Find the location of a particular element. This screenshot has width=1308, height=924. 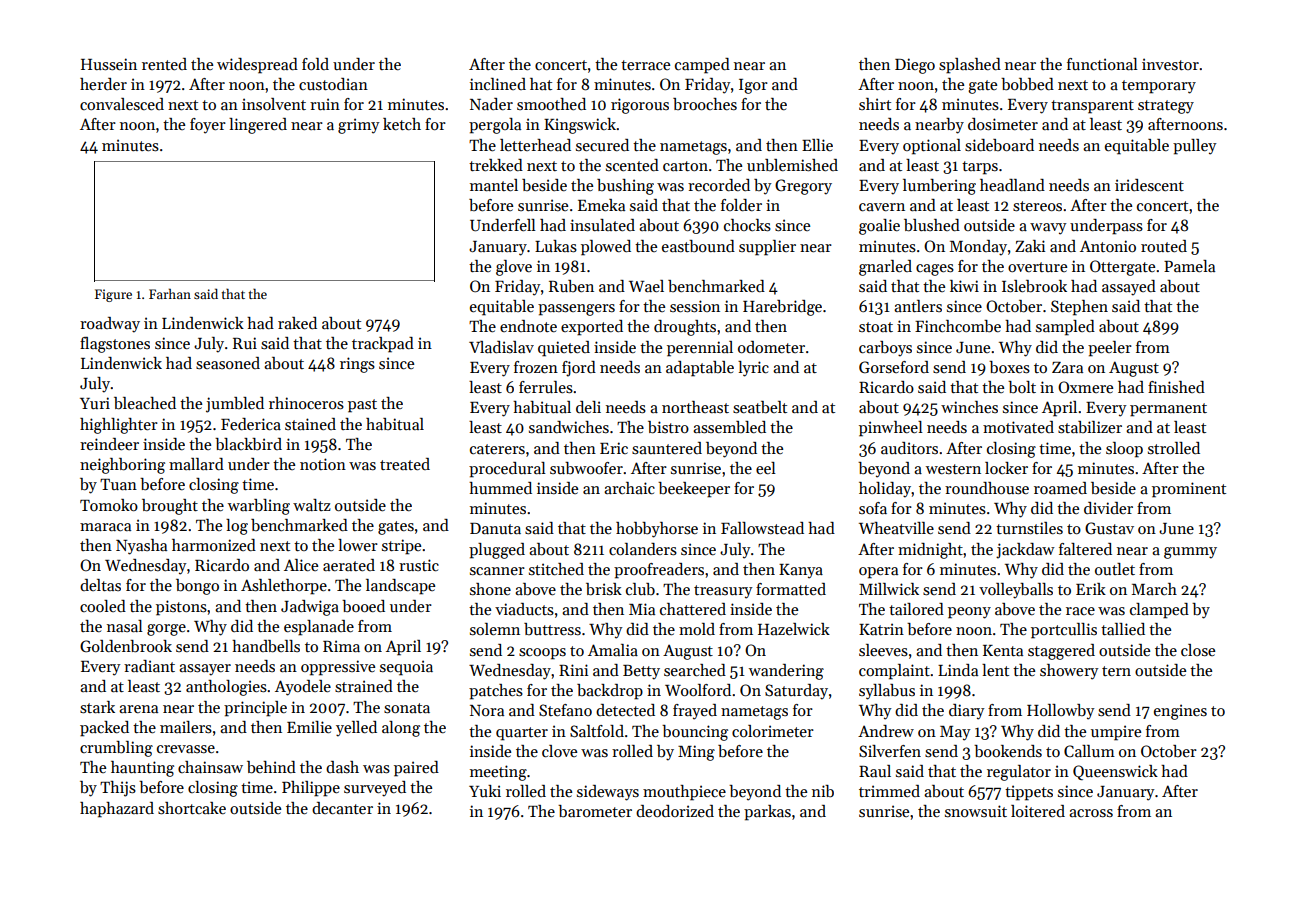

mallard is located at coordinates (196, 464).
